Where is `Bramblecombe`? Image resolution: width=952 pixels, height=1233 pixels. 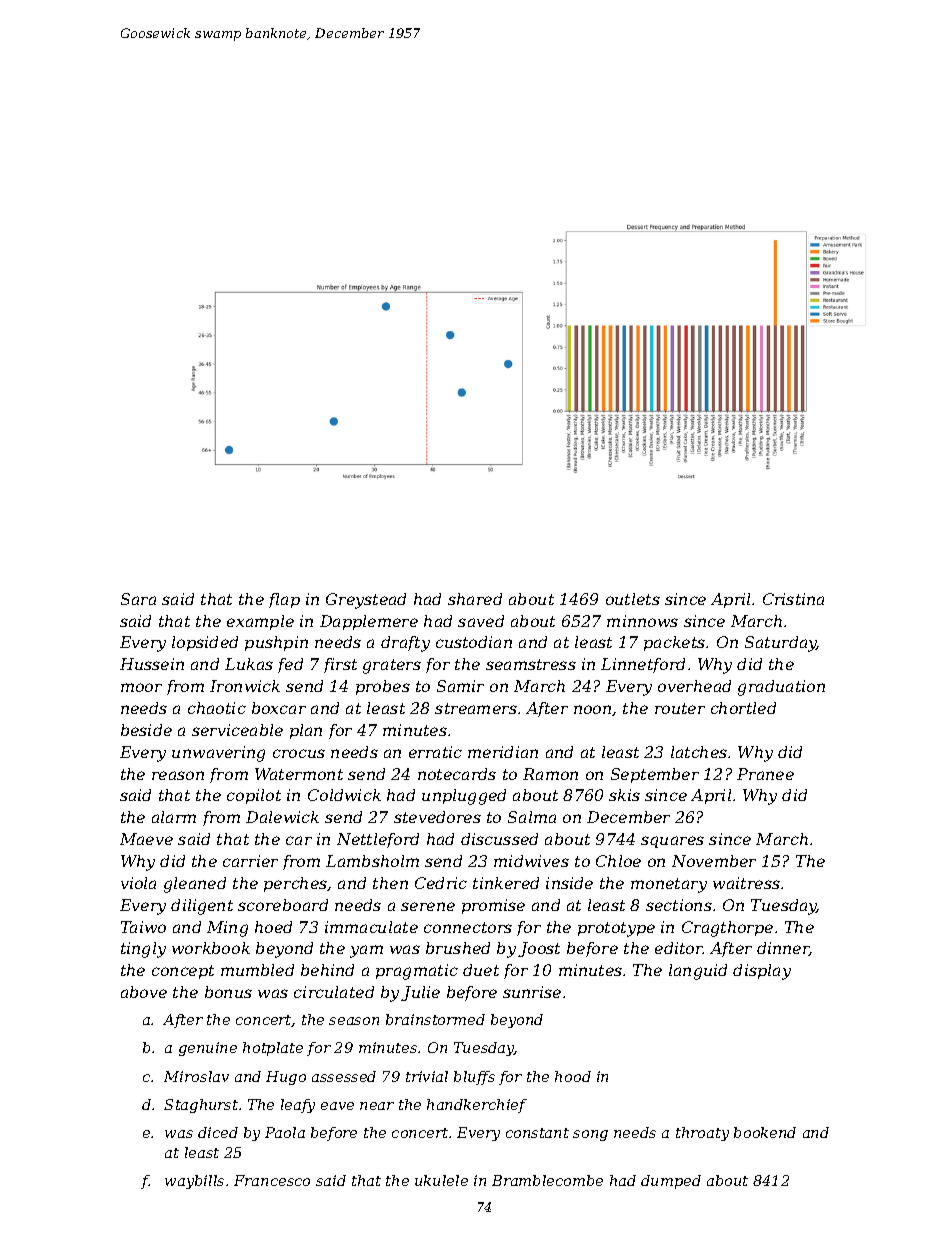 Bramblecombe is located at coordinates (547, 1180).
